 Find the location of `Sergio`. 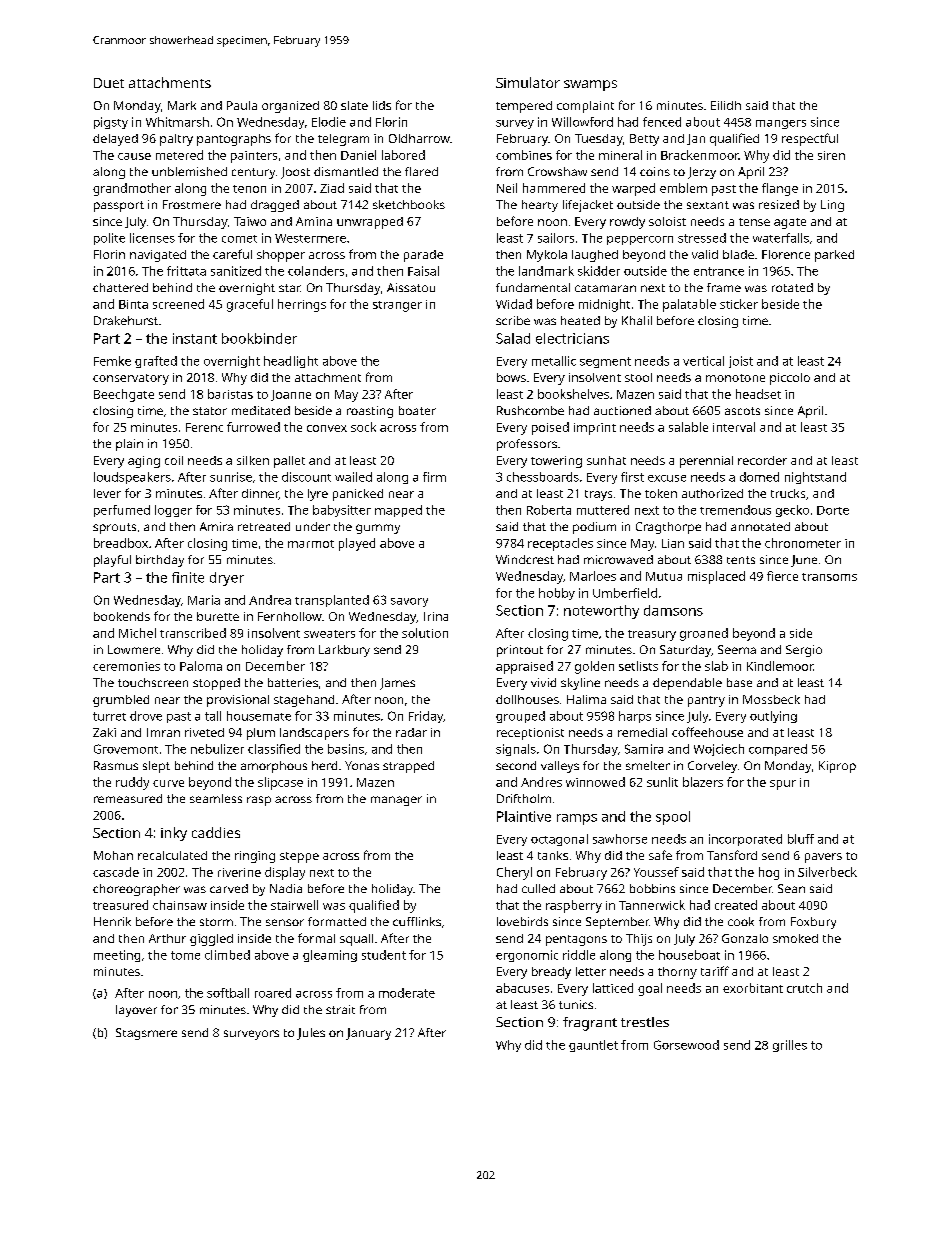

Sergio is located at coordinates (804, 651).
